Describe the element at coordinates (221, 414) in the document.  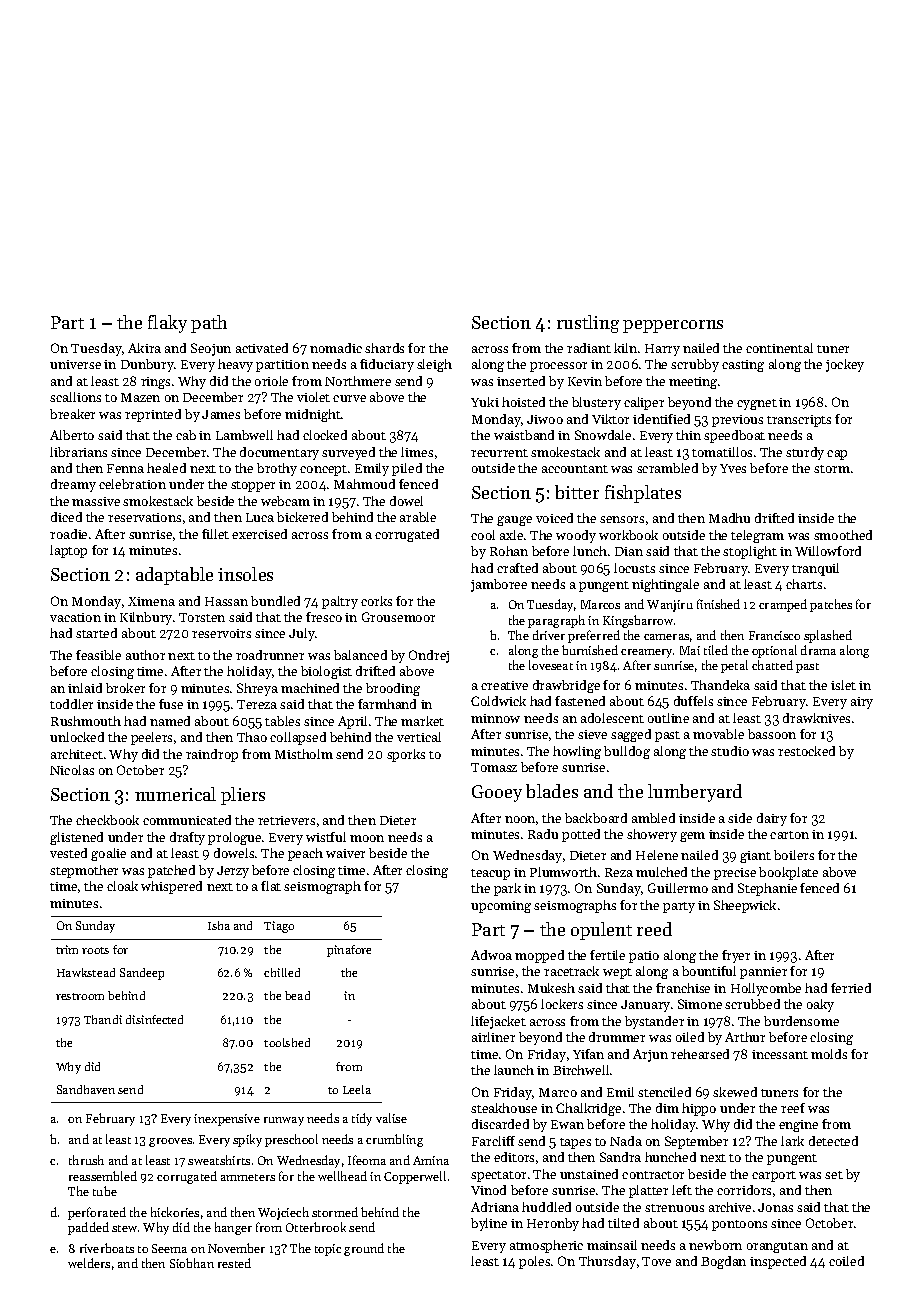
I see `James` at that location.
